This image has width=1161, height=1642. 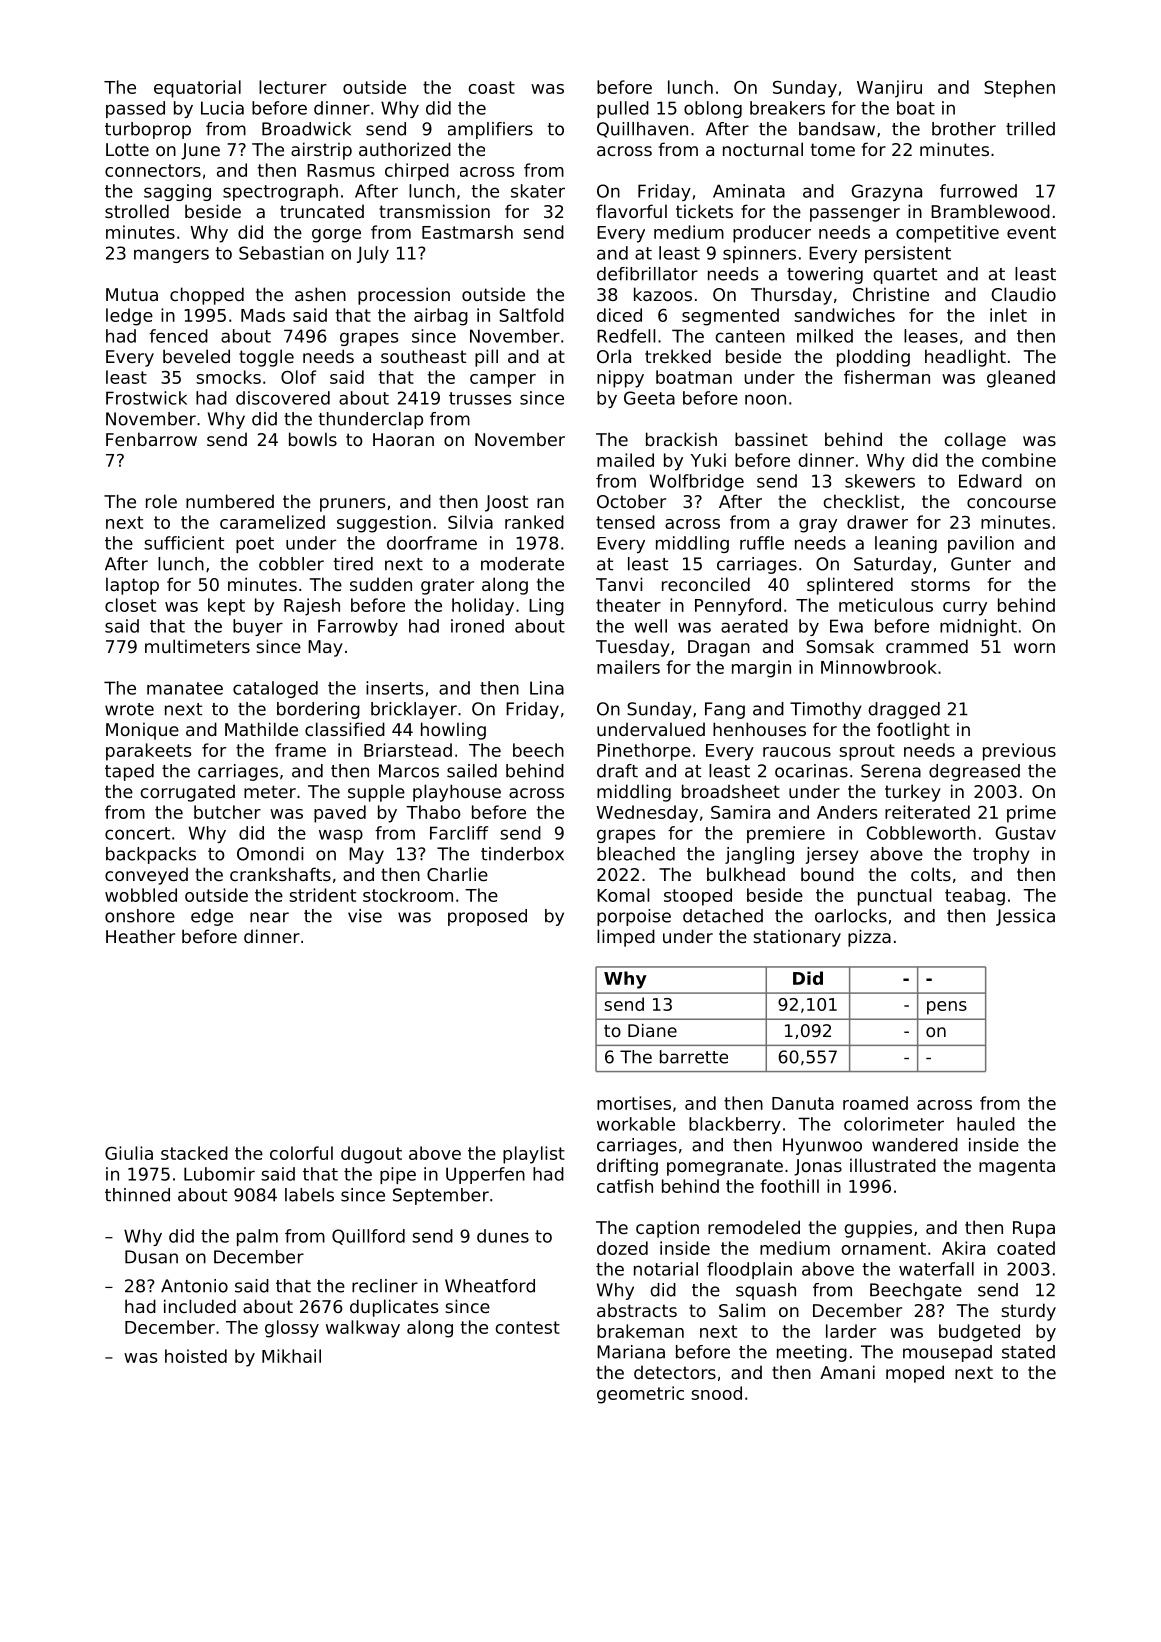 What do you see at coordinates (947, 234) in the image?
I see `competitive` at bounding box center [947, 234].
